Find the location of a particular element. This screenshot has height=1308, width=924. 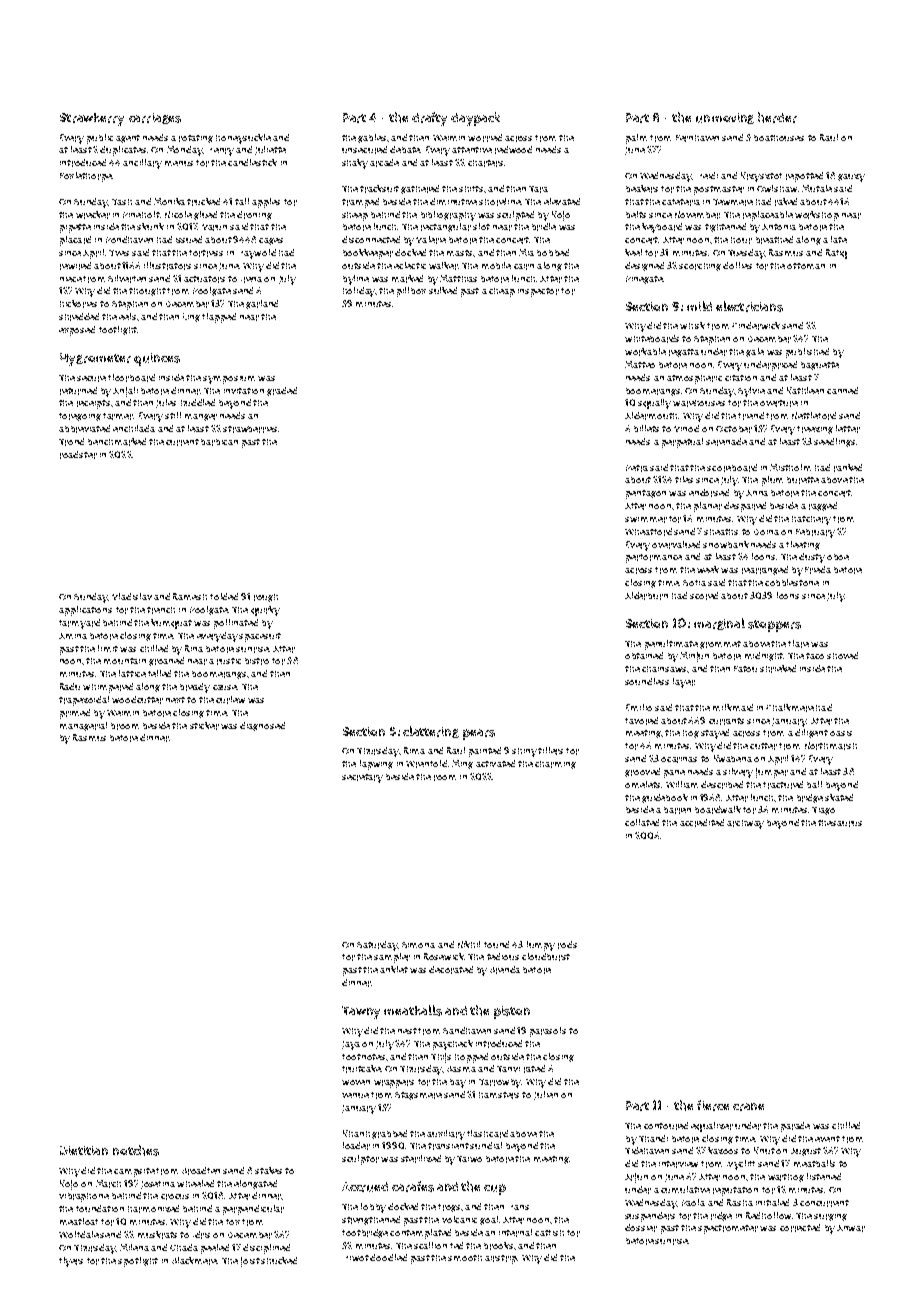

farmer is located at coordinates (118, 416).
